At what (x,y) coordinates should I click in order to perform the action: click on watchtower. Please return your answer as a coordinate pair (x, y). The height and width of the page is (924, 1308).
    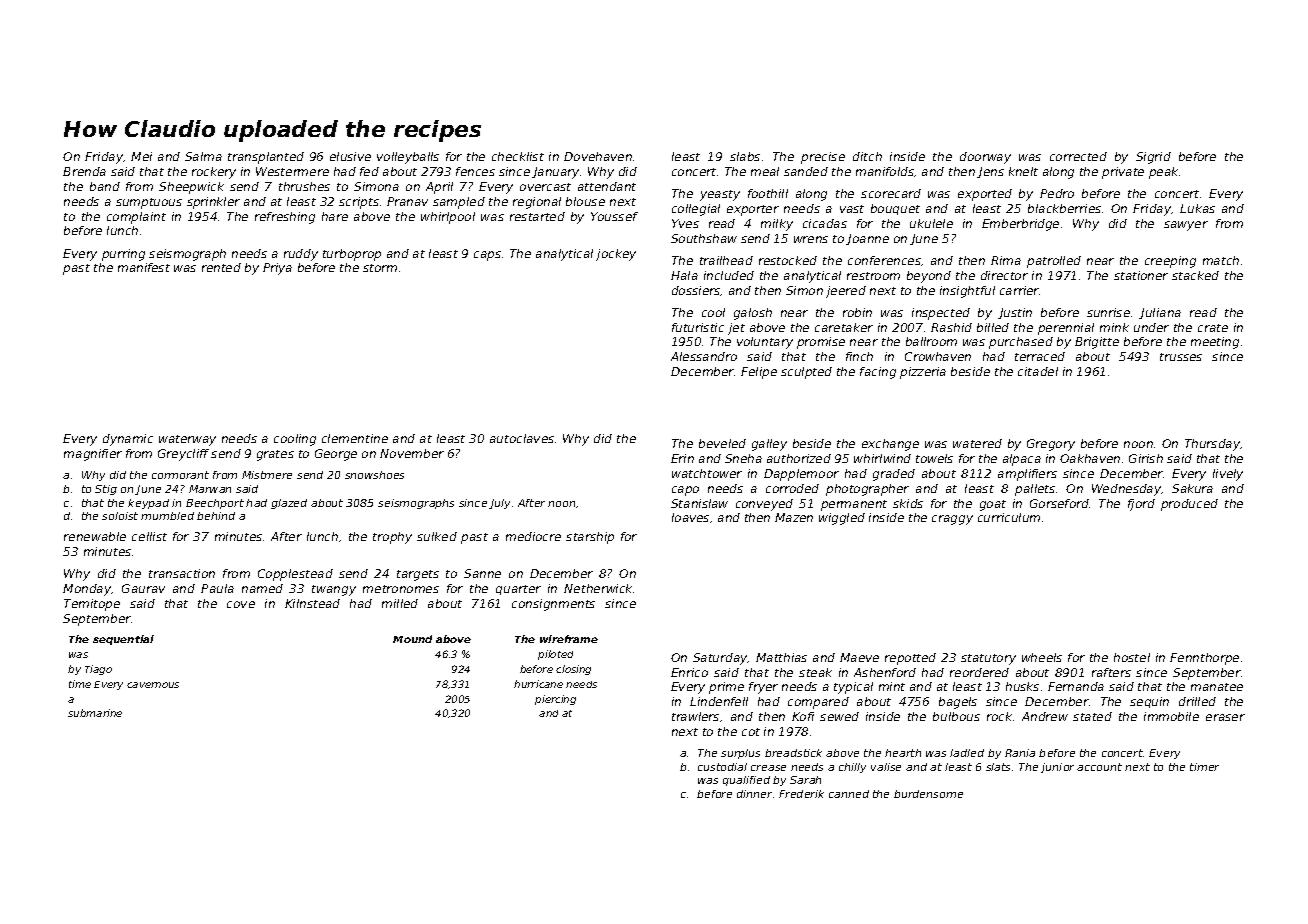
    Looking at the image, I should click on (707, 473).
